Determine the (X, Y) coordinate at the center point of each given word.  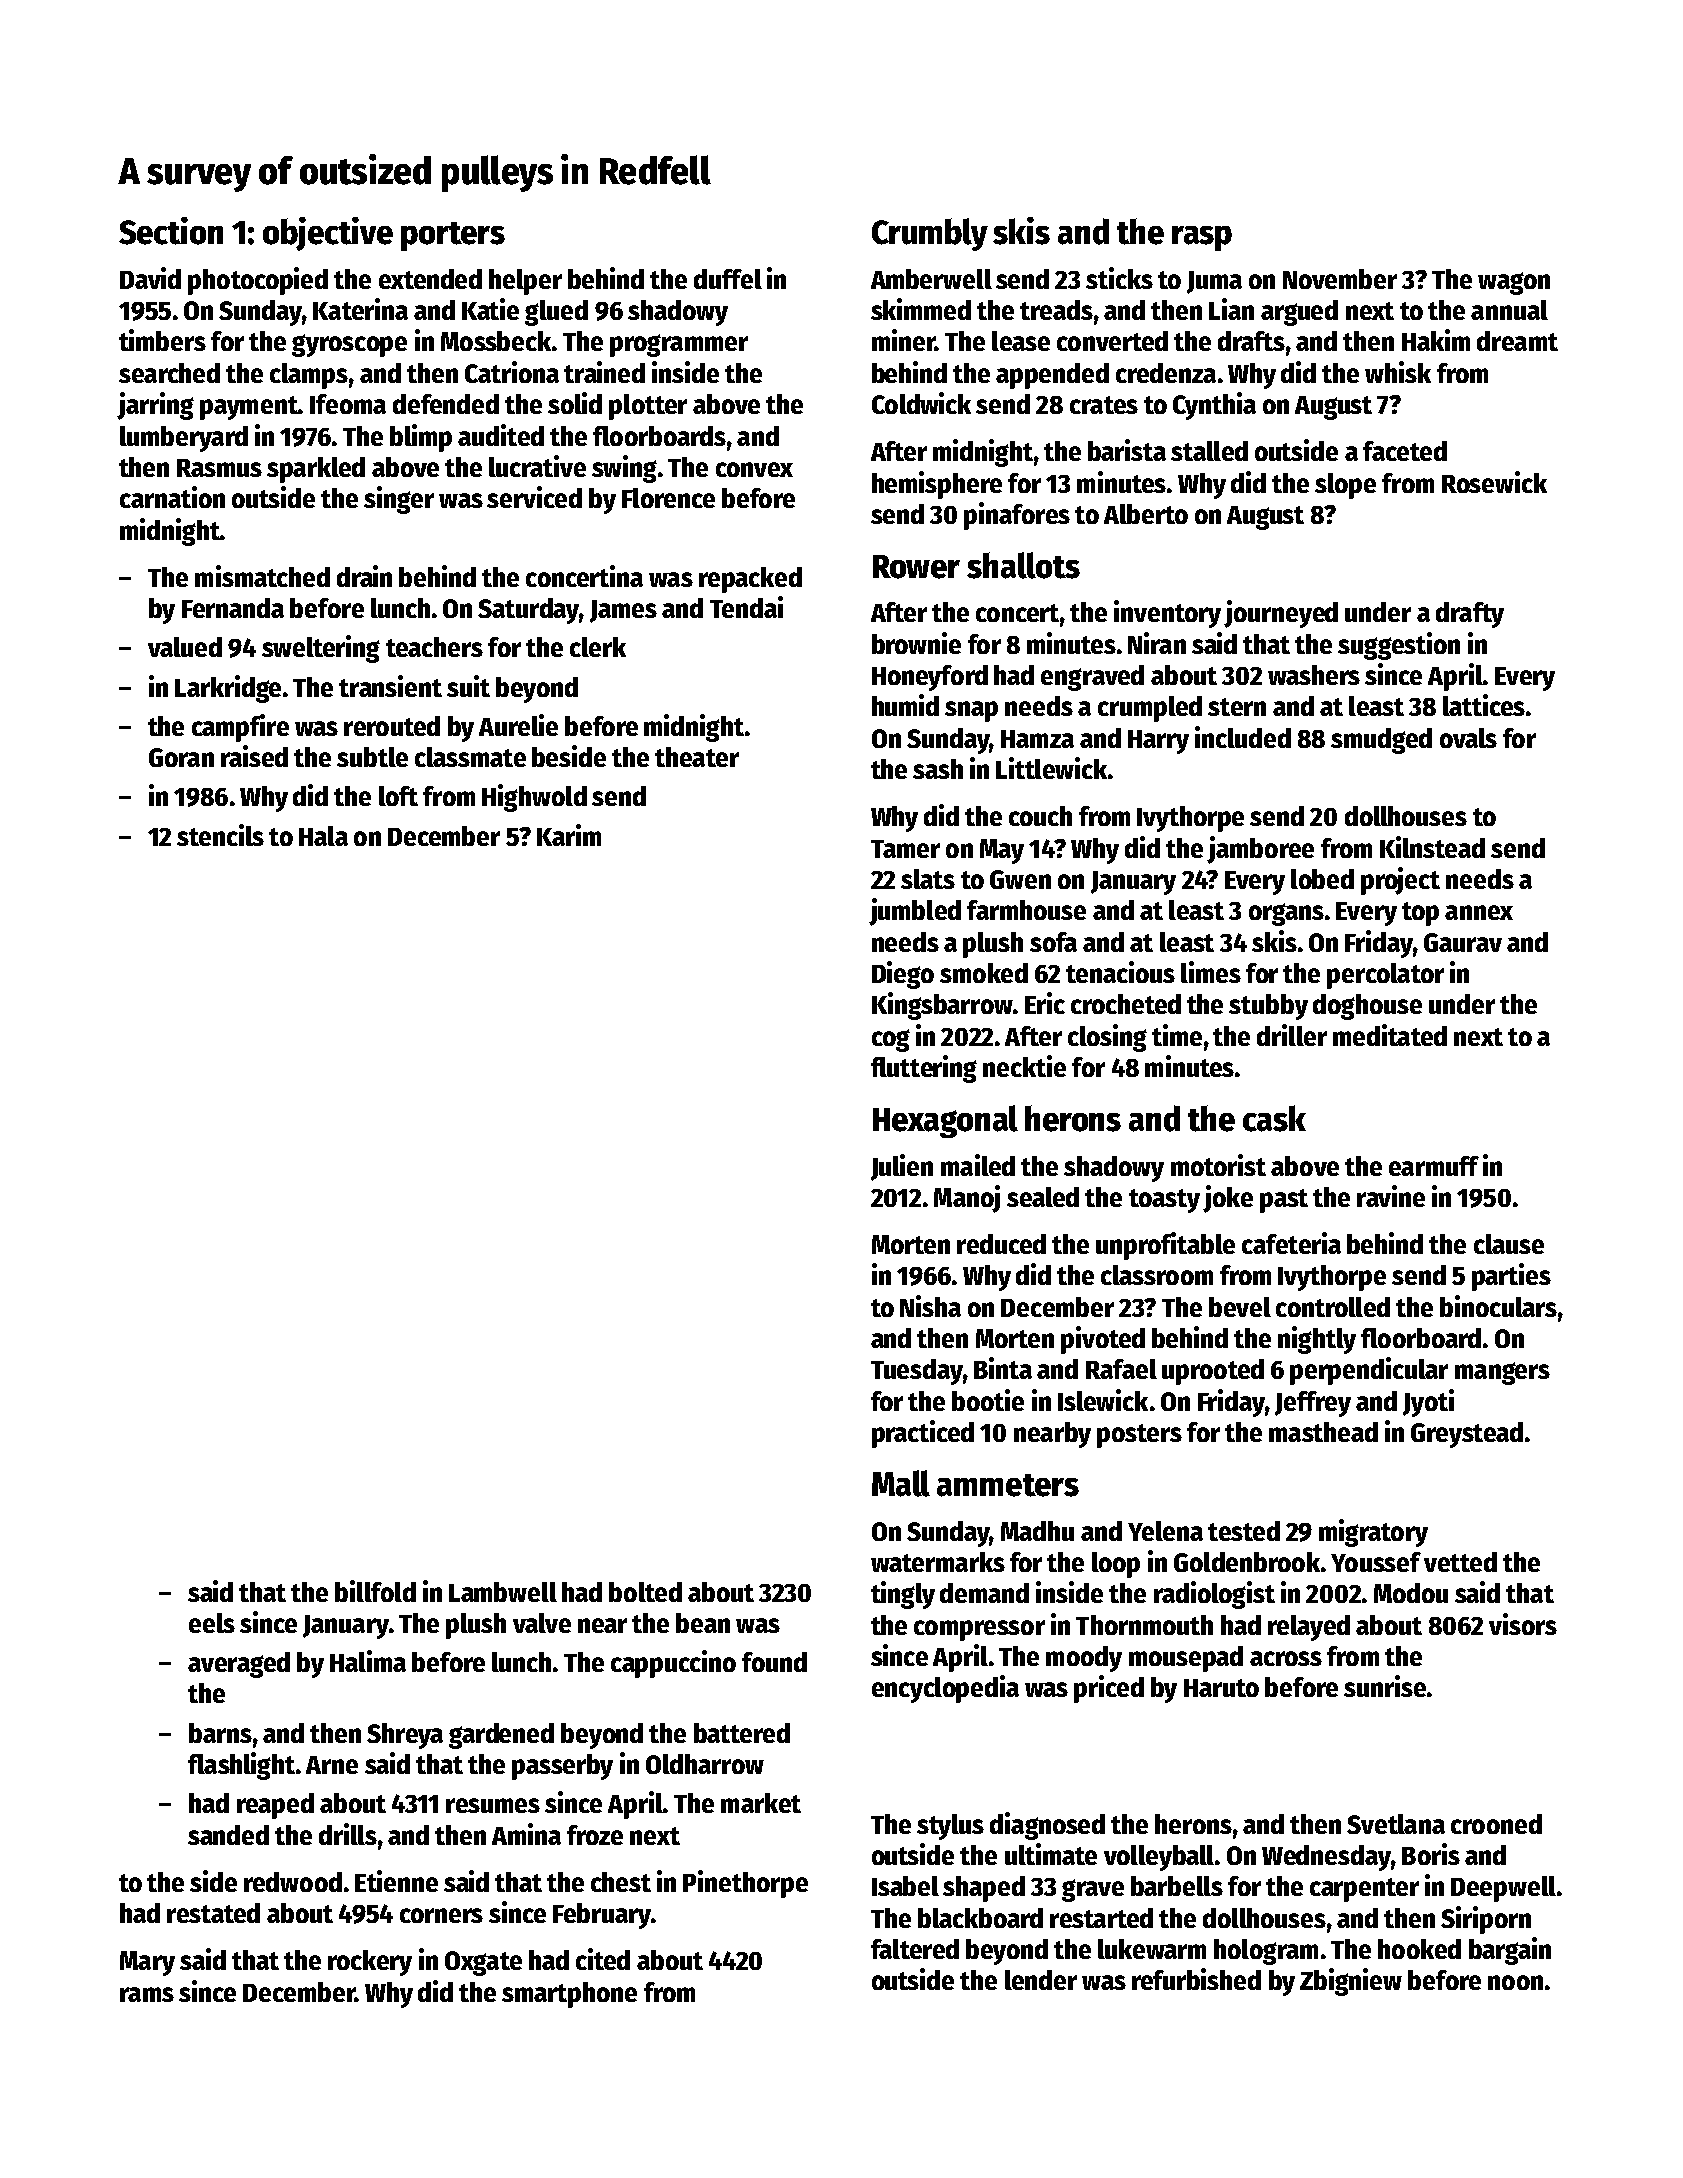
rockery (370, 1963)
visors (1523, 1624)
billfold (375, 1591)
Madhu (1037, 1531)
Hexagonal (945, 1121)
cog (891, 1040)
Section (171, 231)
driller (1292, 1035)
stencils (220, 835)
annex (1479, 912)
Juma (1214, 282)
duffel (728, 279)
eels (212, 1623)
